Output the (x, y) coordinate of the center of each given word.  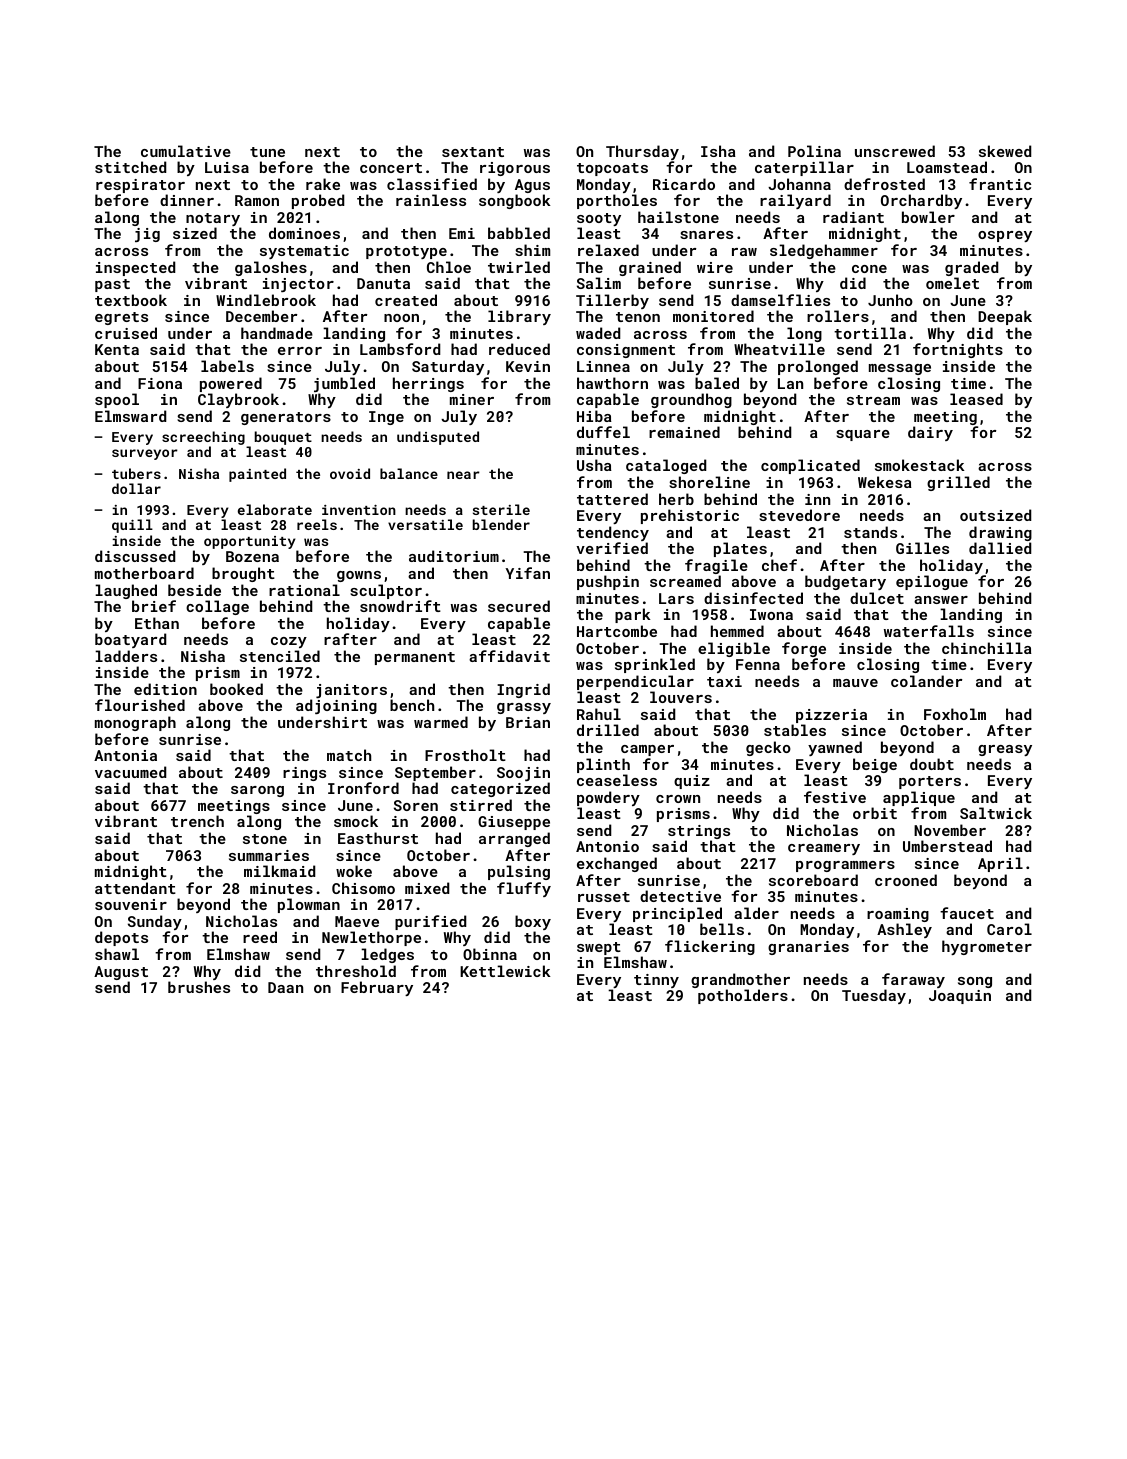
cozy (289, 642)
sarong (257, 791)
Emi (462, 233)
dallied (1000, 548)
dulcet (877, 598)
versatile (425, 524)
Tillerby (612, 301)
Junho (890, 300)
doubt (932, 764)
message (900, 369)
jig (147, 235)
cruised (126, 333)
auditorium (454, 556)
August (121, 973)
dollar (136, 488)
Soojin (523, 774)
